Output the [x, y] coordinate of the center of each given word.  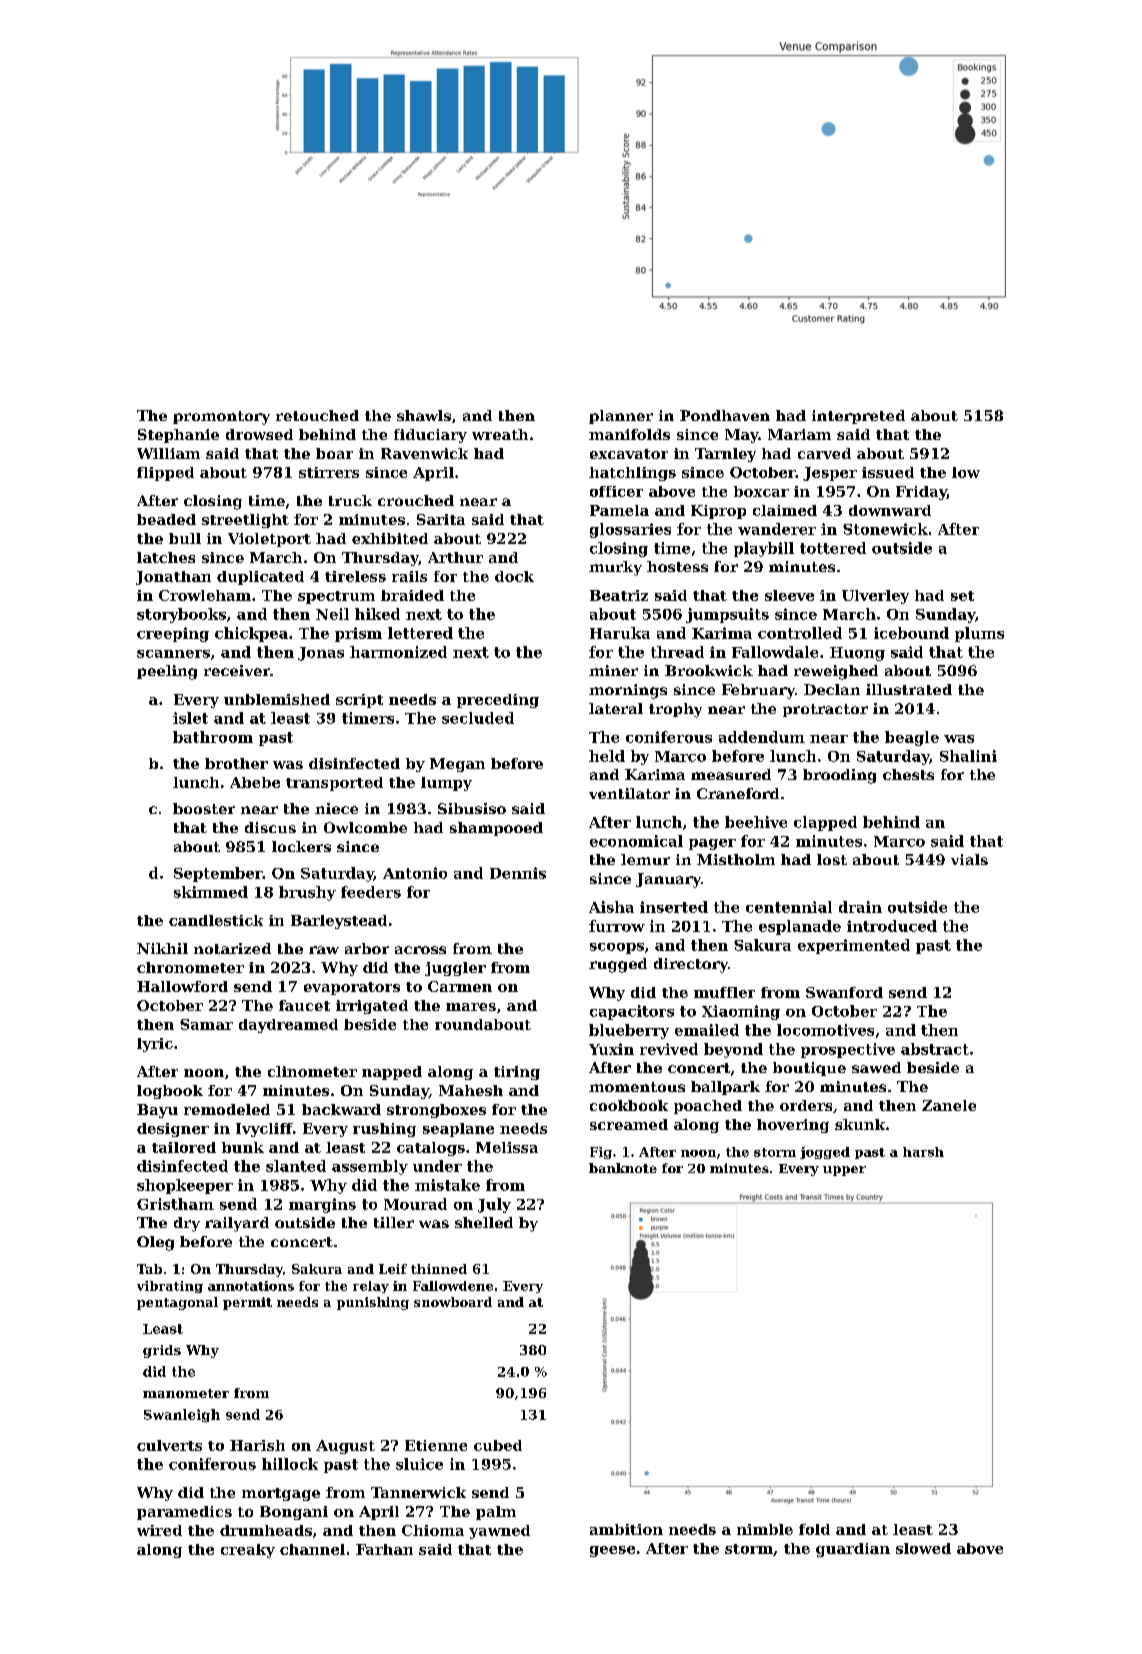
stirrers [329, 472]
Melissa [507, 1147]
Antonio [415, 873]
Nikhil [162, 948]
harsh [923, 1152]
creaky [248, 1551]
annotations [251, 1286]
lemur [645, 859]
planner [621, 417]
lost [832, 859]
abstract [935, 1049]
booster [204, 808]
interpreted [858, 417]
